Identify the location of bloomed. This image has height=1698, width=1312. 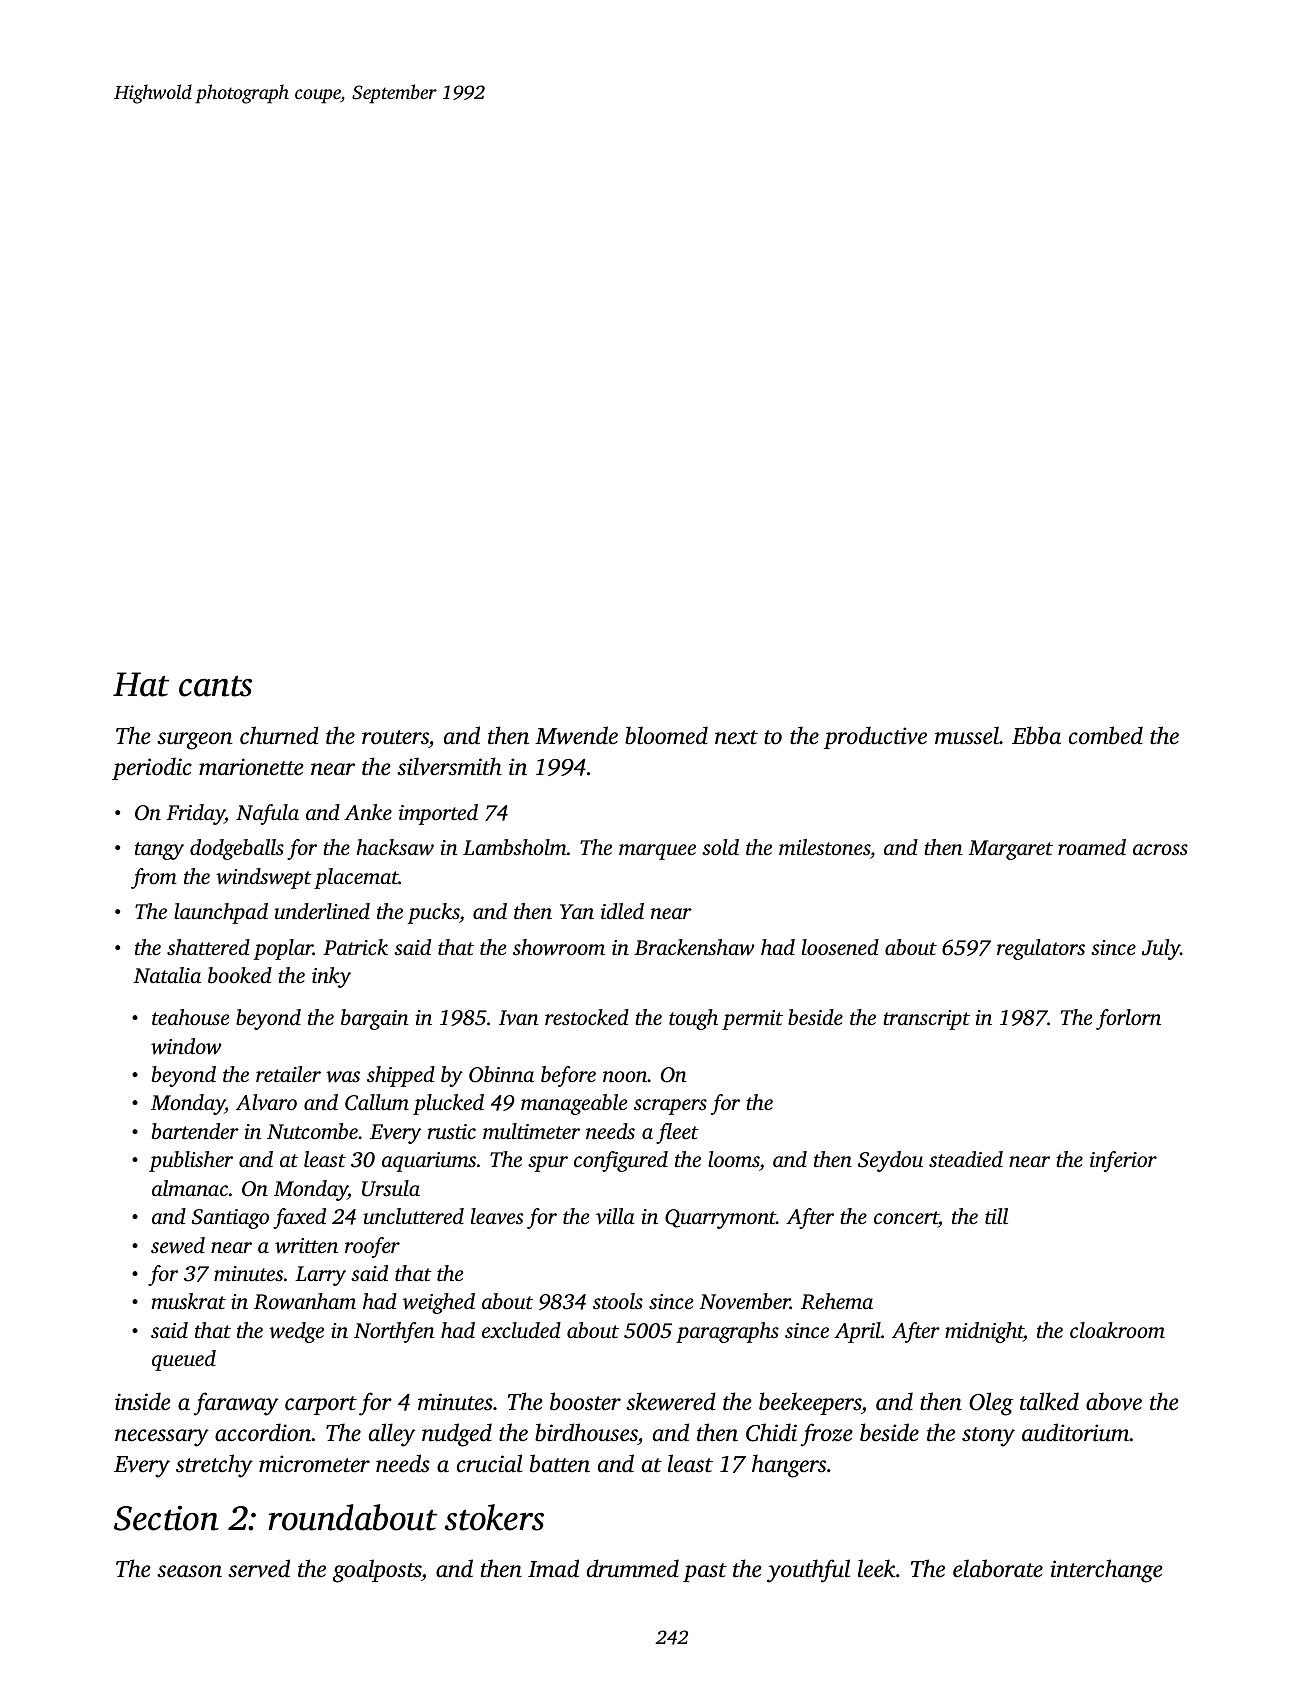
(666, 735).
